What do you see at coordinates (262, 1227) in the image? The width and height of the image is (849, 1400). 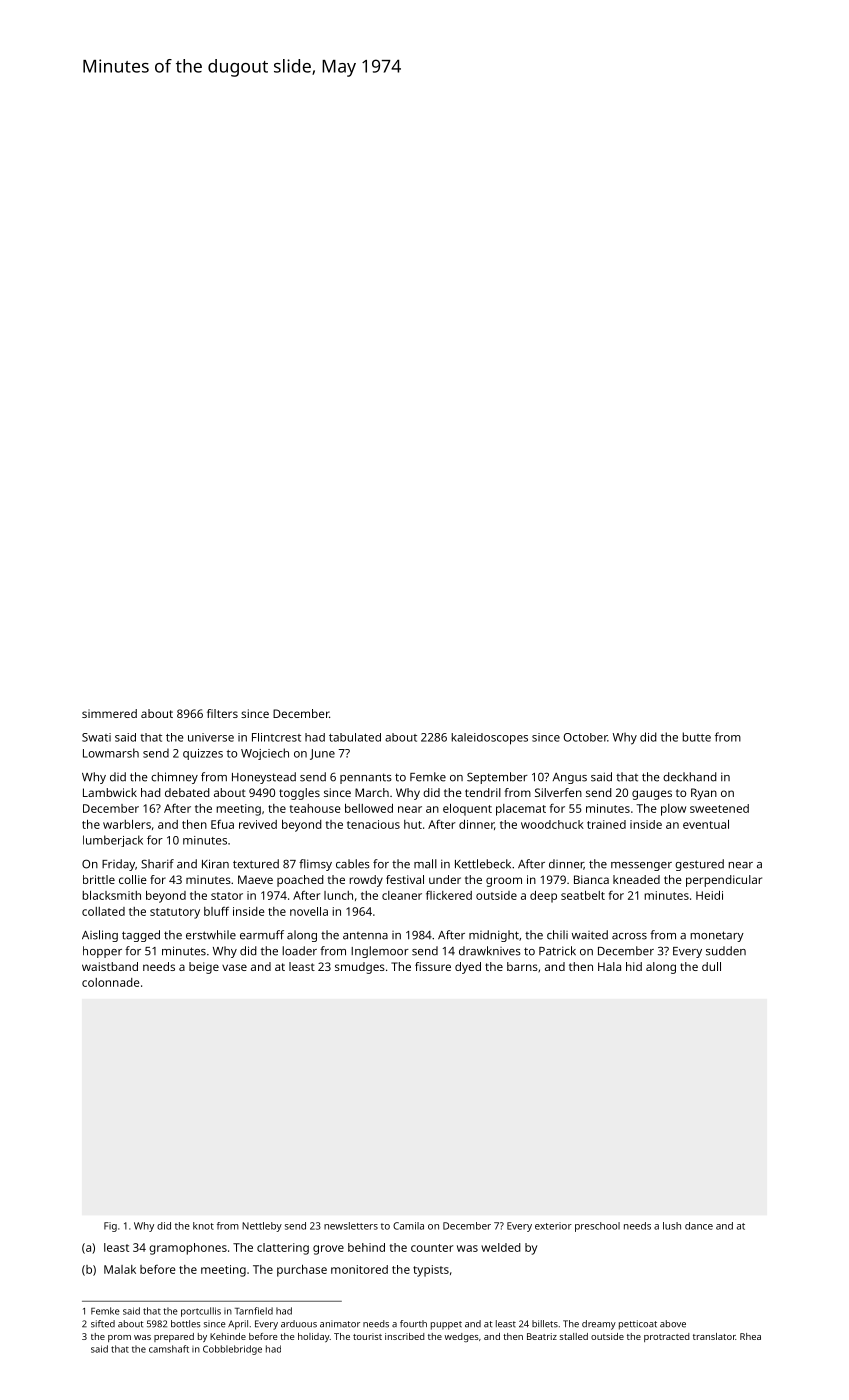 I see `Nettleby` at bounding box center [262, 1227].
